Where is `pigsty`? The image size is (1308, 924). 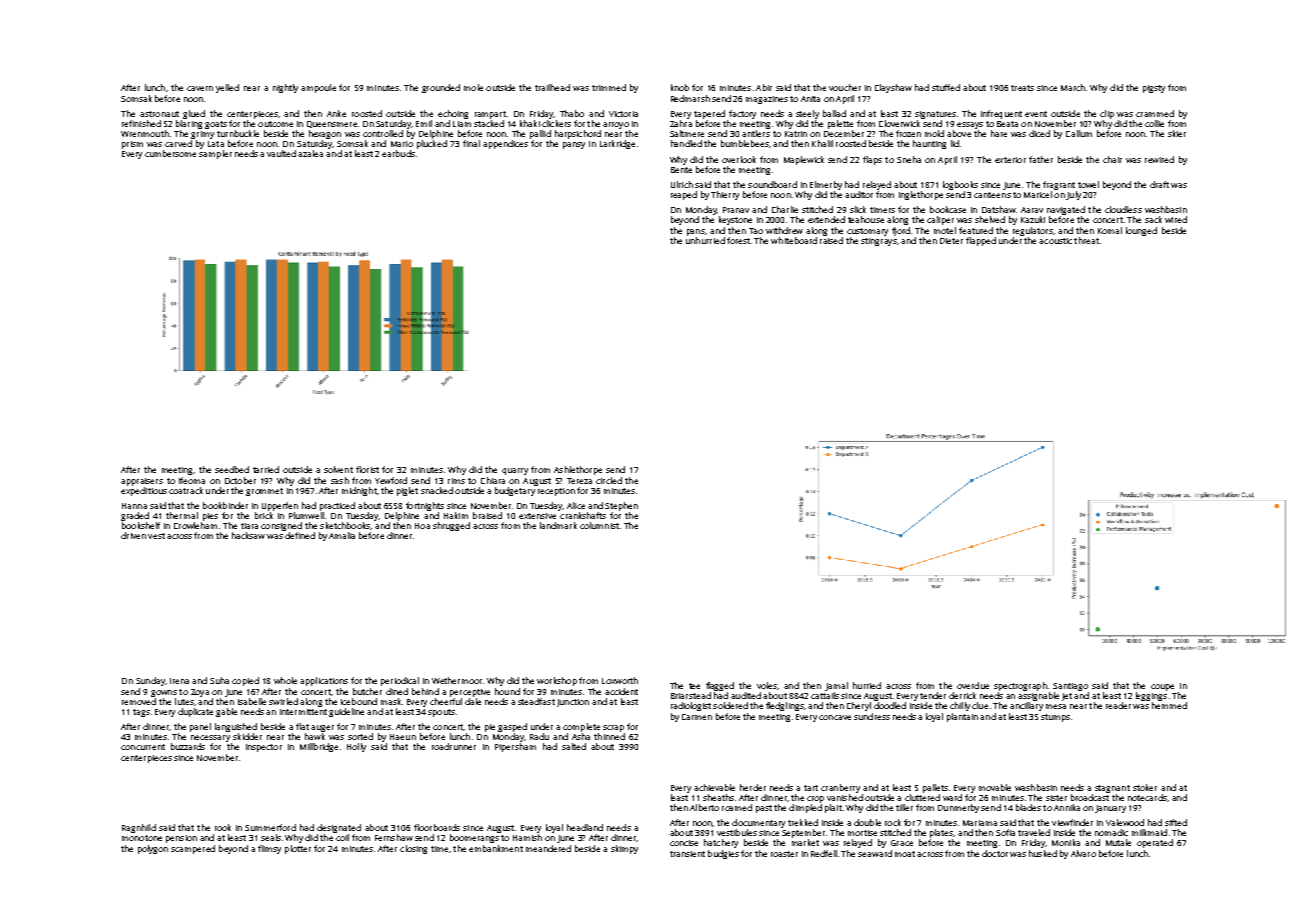
pigsty is located at coordinates (1154, 89).
